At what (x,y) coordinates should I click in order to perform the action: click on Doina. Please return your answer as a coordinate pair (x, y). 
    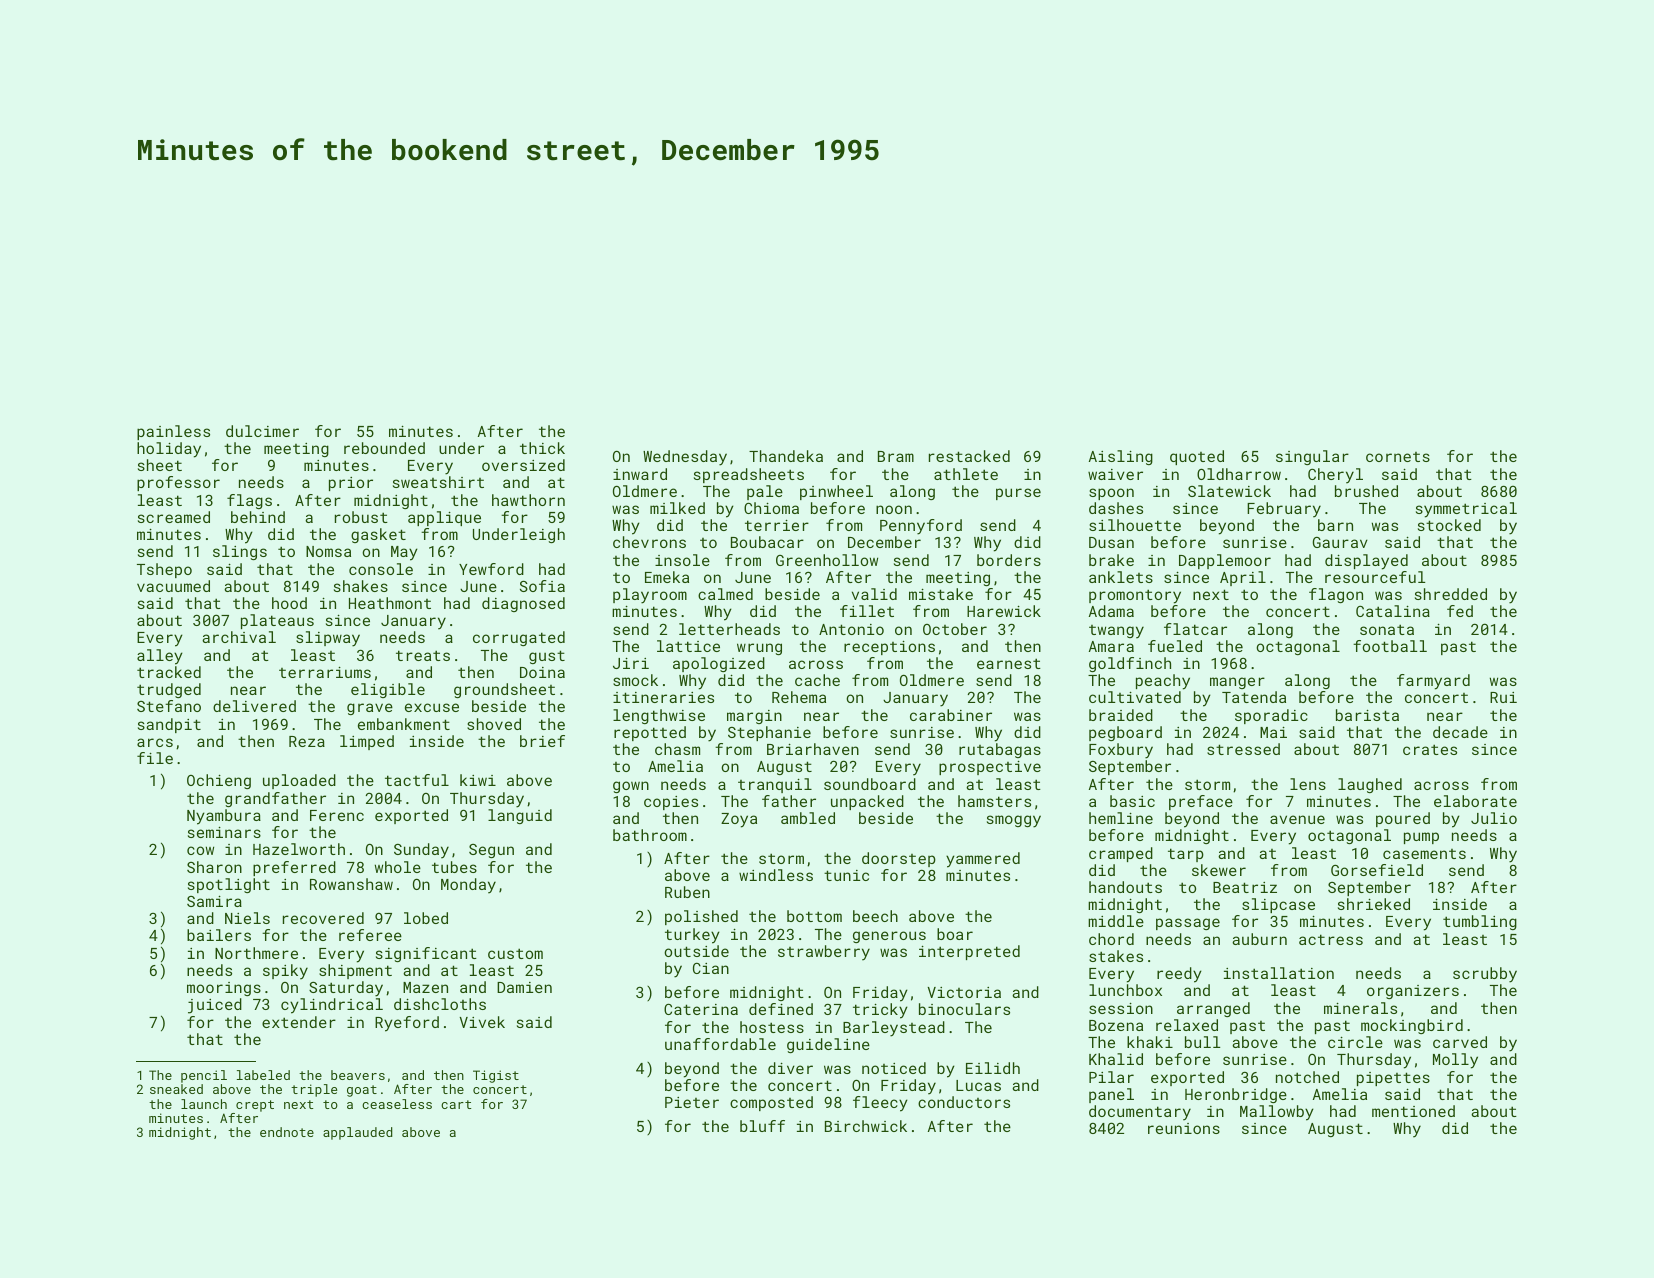
    Looking at the image, I should click on (542, 672).
